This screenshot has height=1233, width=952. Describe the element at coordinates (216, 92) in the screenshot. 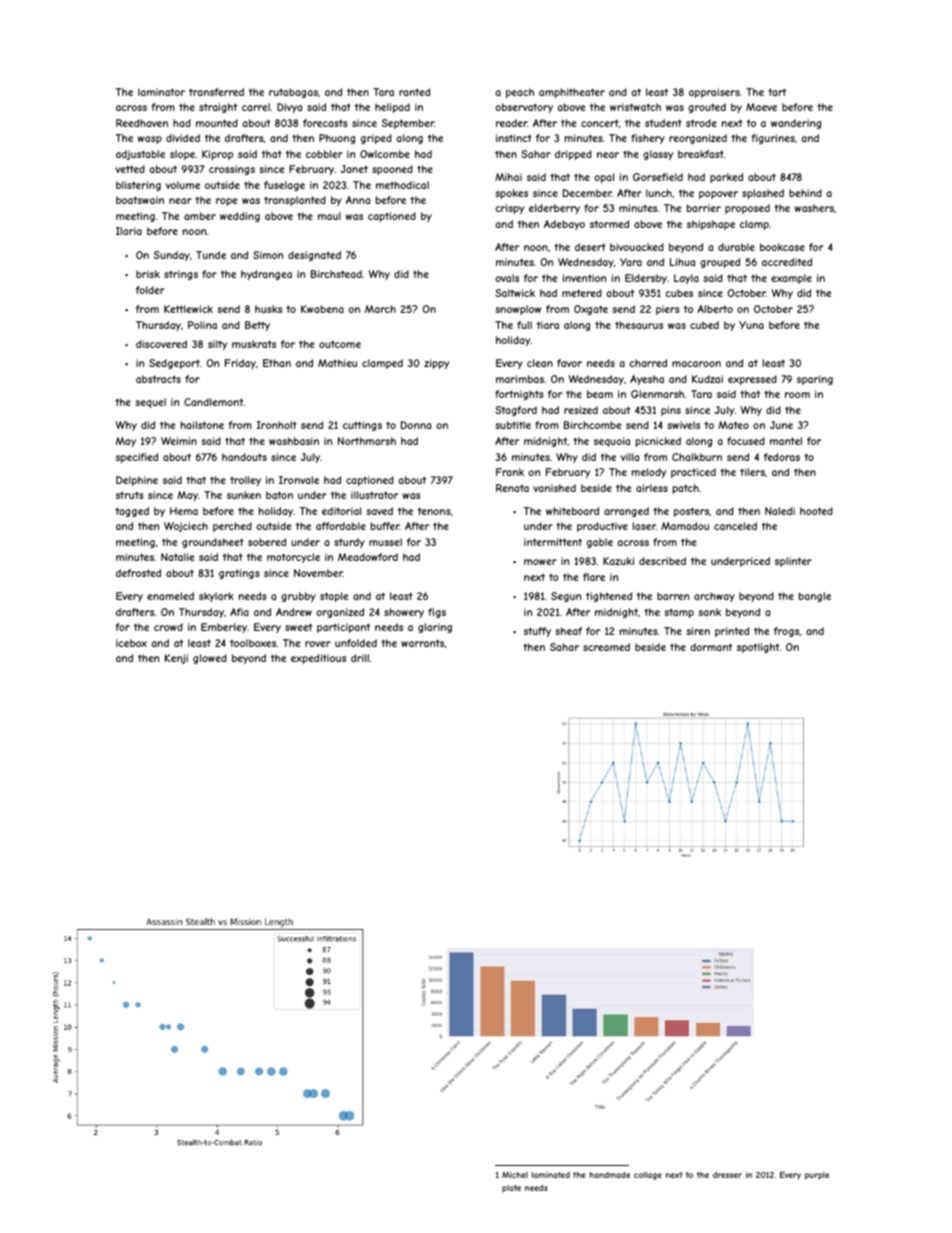

I see `transferred` at that location.
